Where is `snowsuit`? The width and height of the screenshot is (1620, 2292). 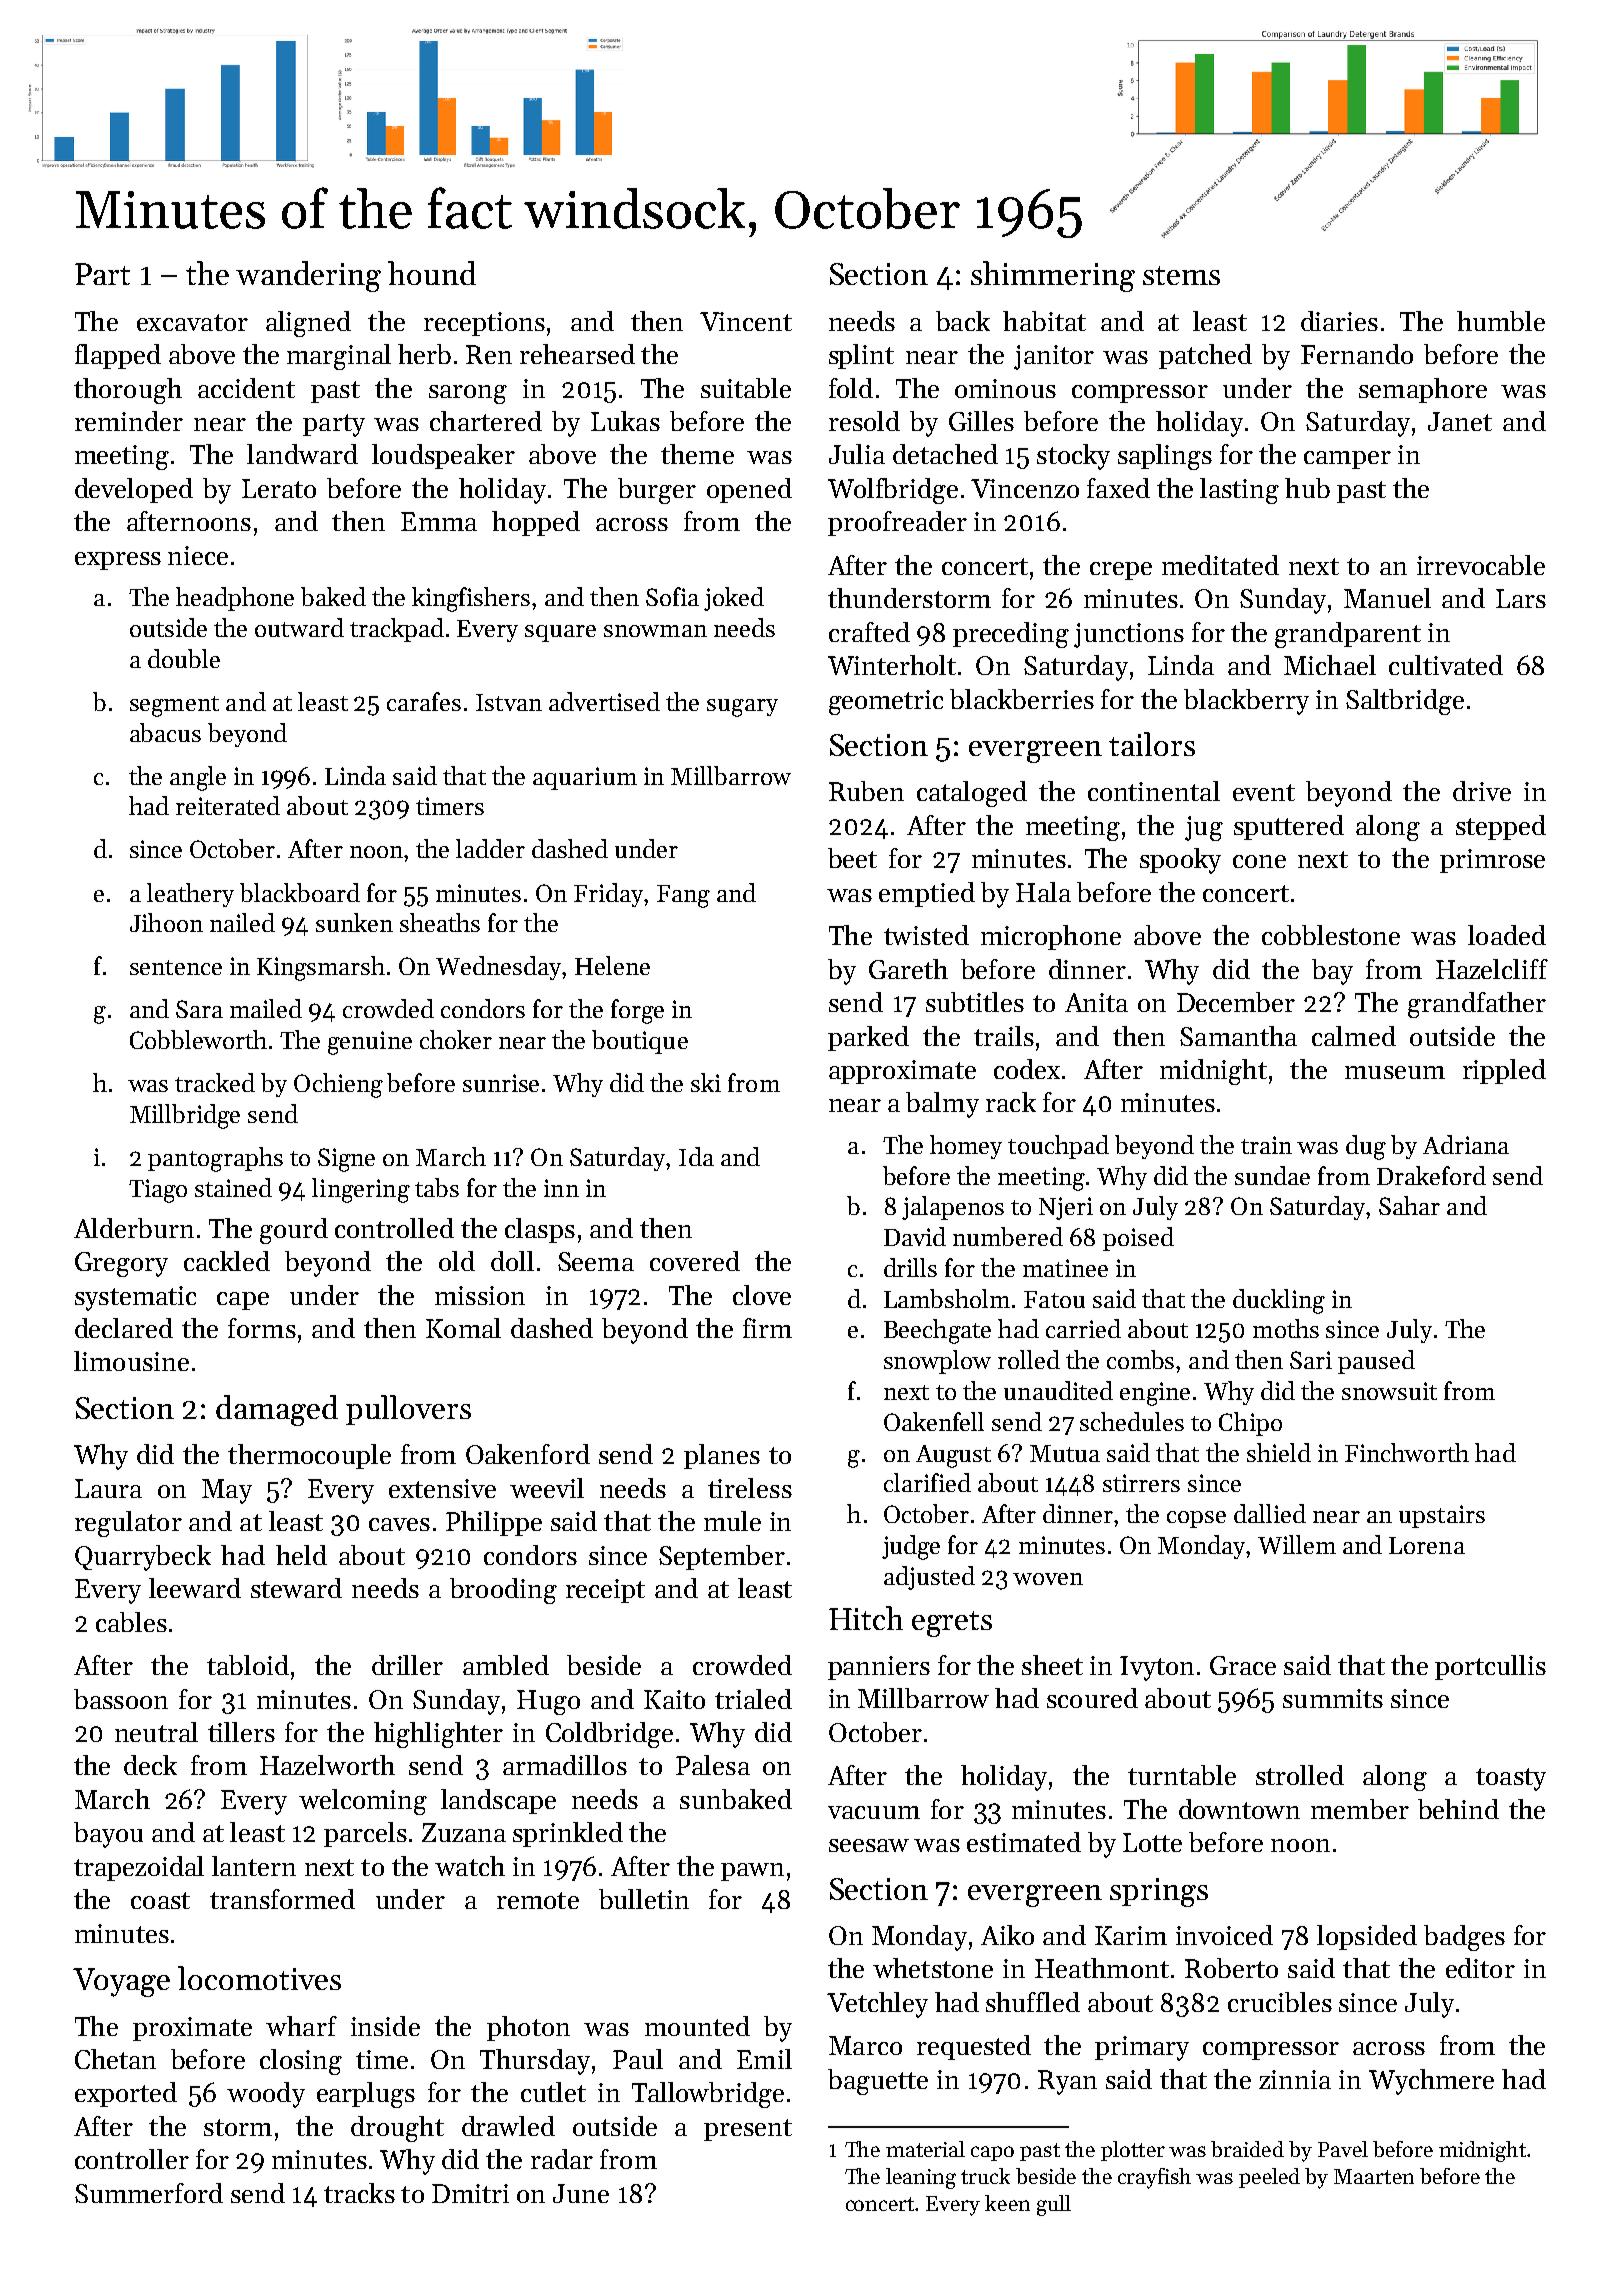
snowsuit is located at coordinates (1389, 1391).
